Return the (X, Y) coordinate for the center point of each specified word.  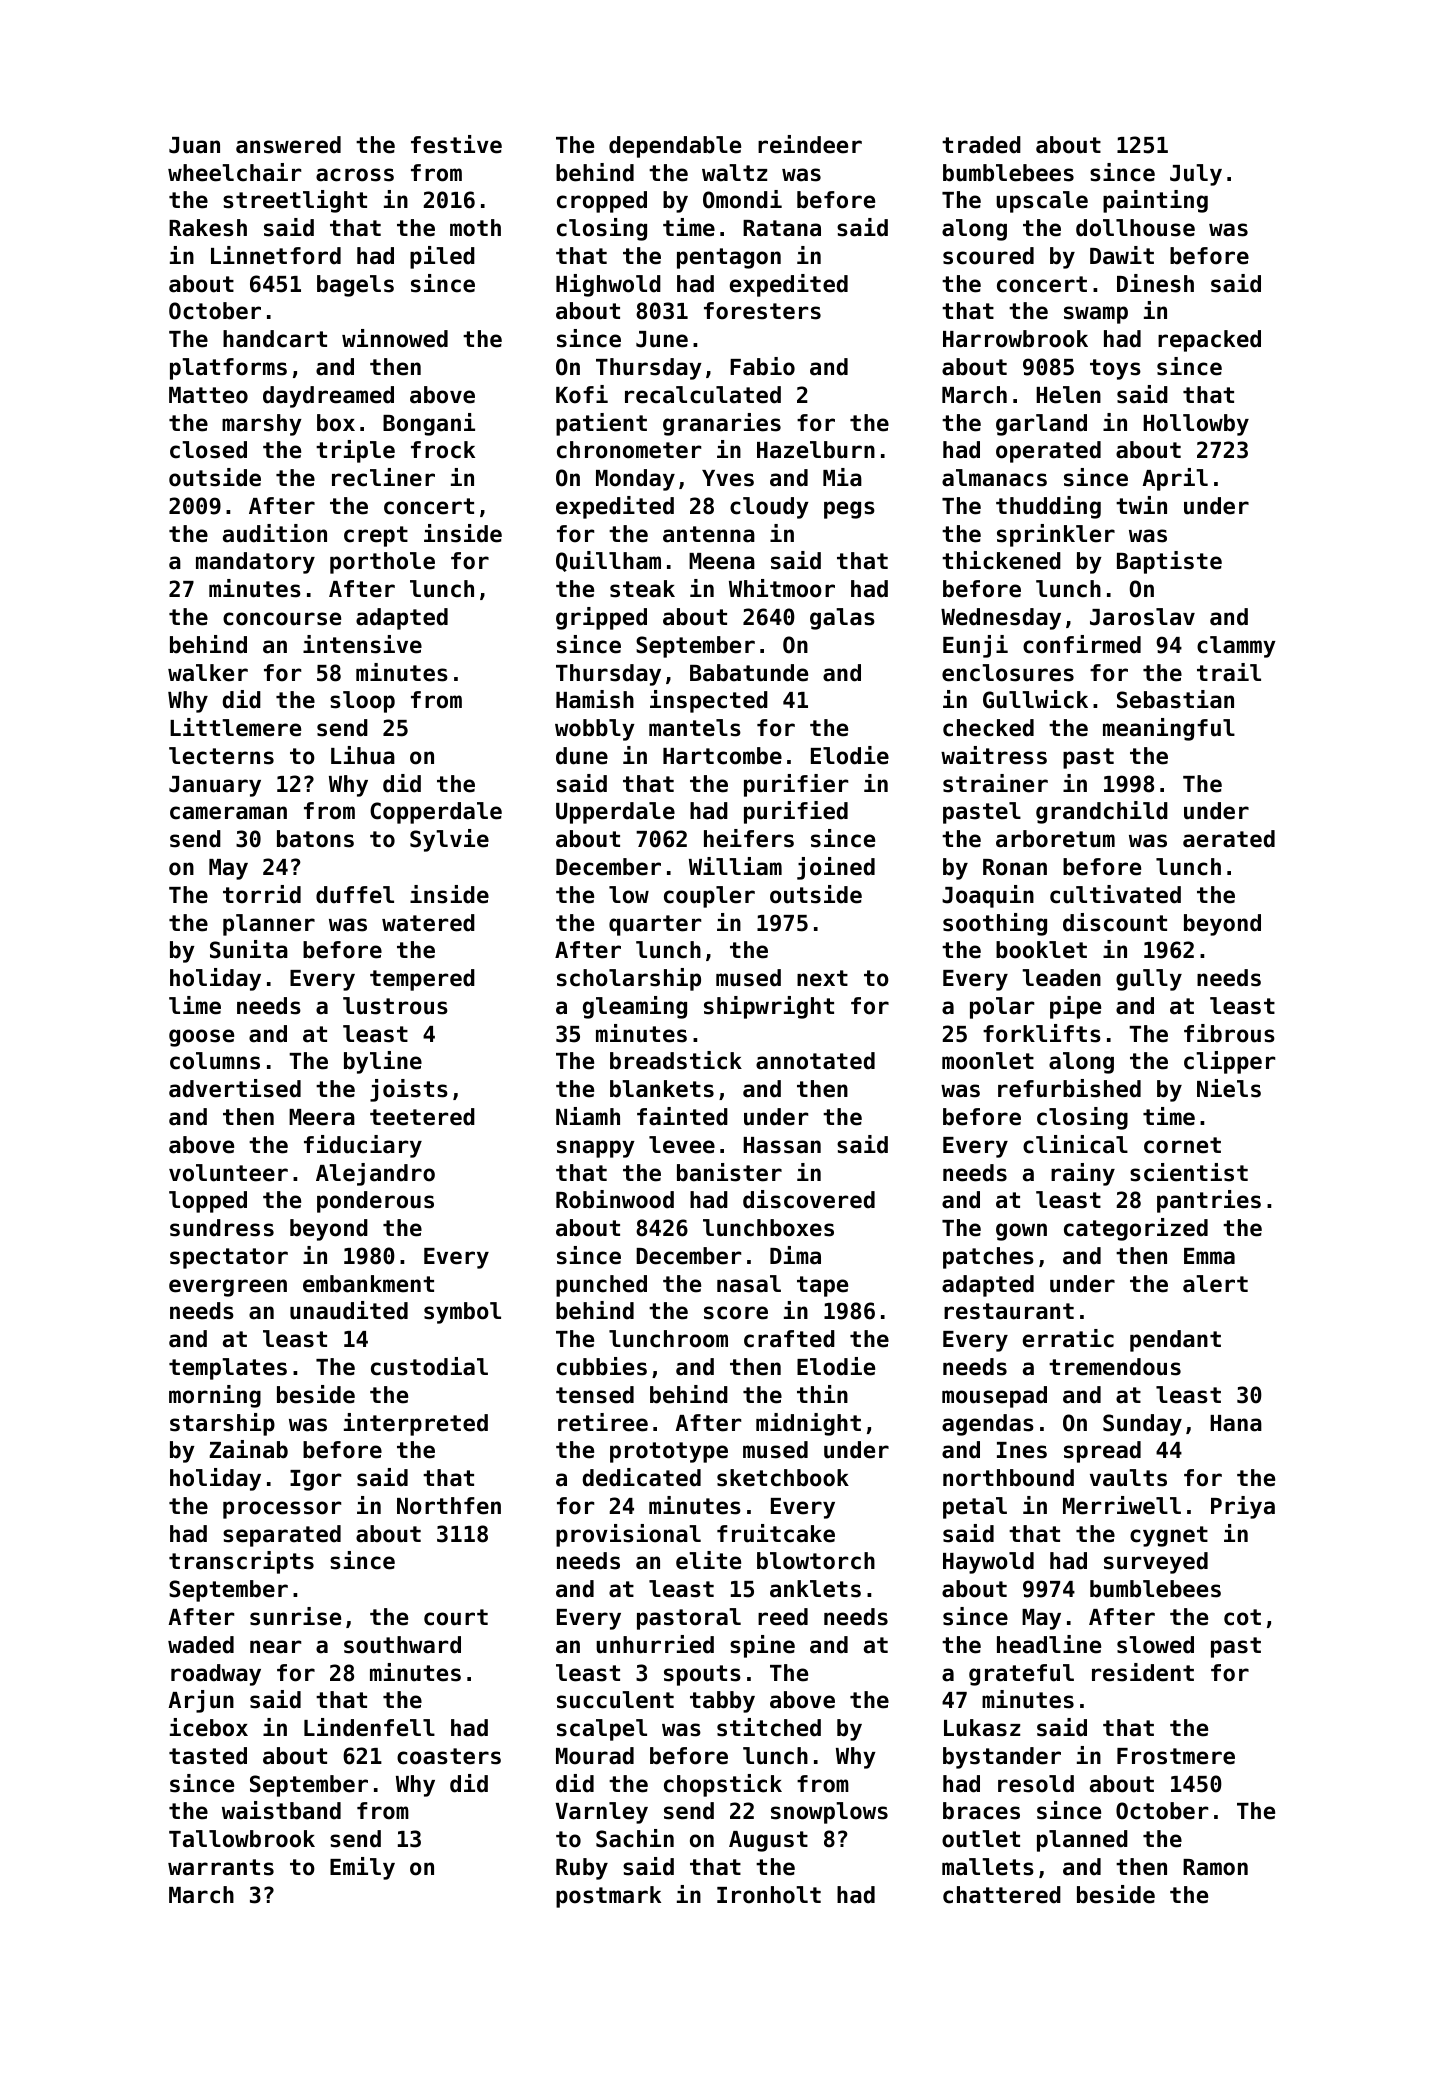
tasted (208, 1756)
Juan (194, 145)
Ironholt (769, 1895)
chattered (1002, 1895)
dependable (675, 147)
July (1196, 175)
